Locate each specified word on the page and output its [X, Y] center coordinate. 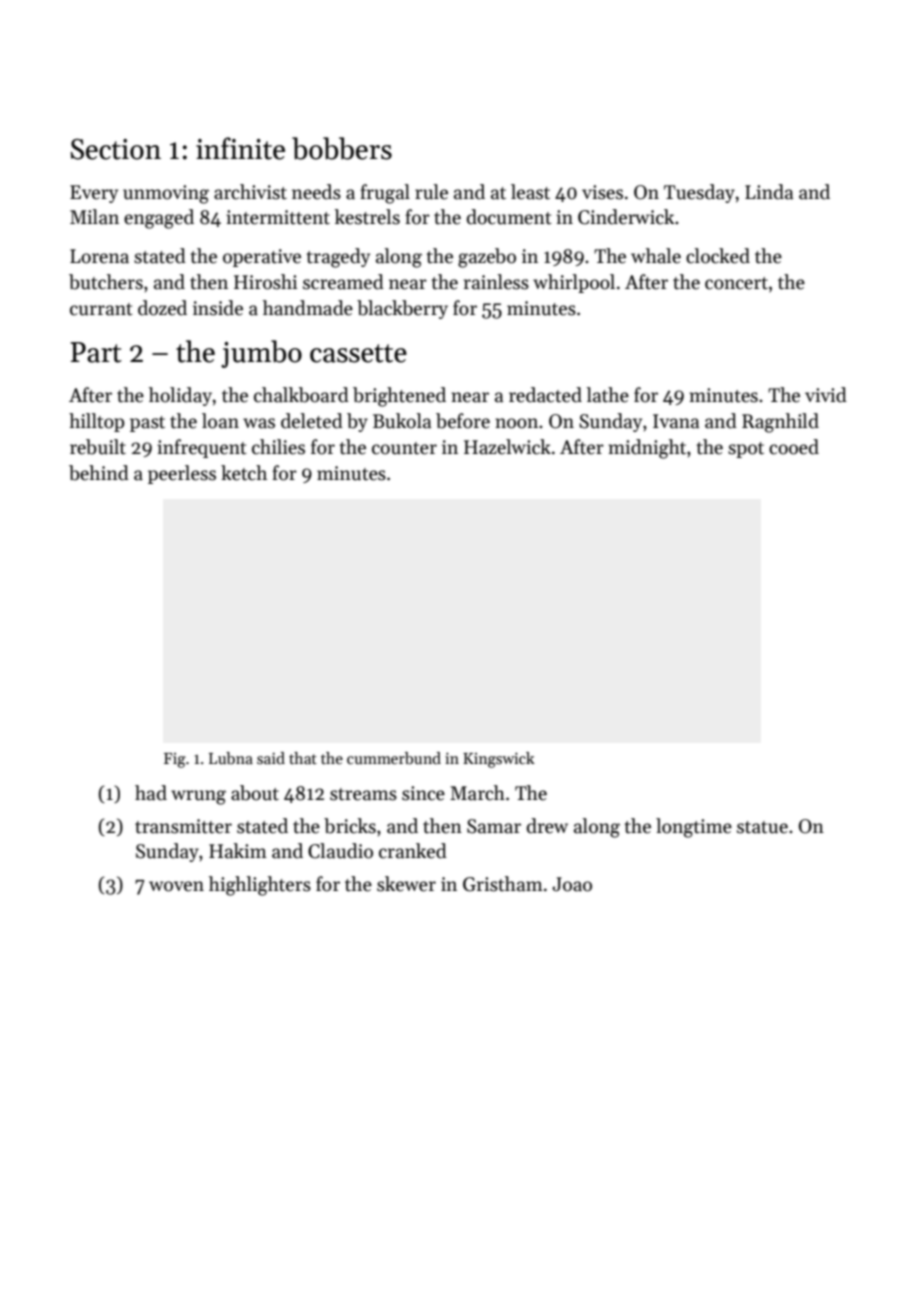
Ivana [676, 421]
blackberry [402, 309]
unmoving [166, 194]
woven [176, 886]
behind [99, 473]
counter [404, 448]
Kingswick [499, 760]
